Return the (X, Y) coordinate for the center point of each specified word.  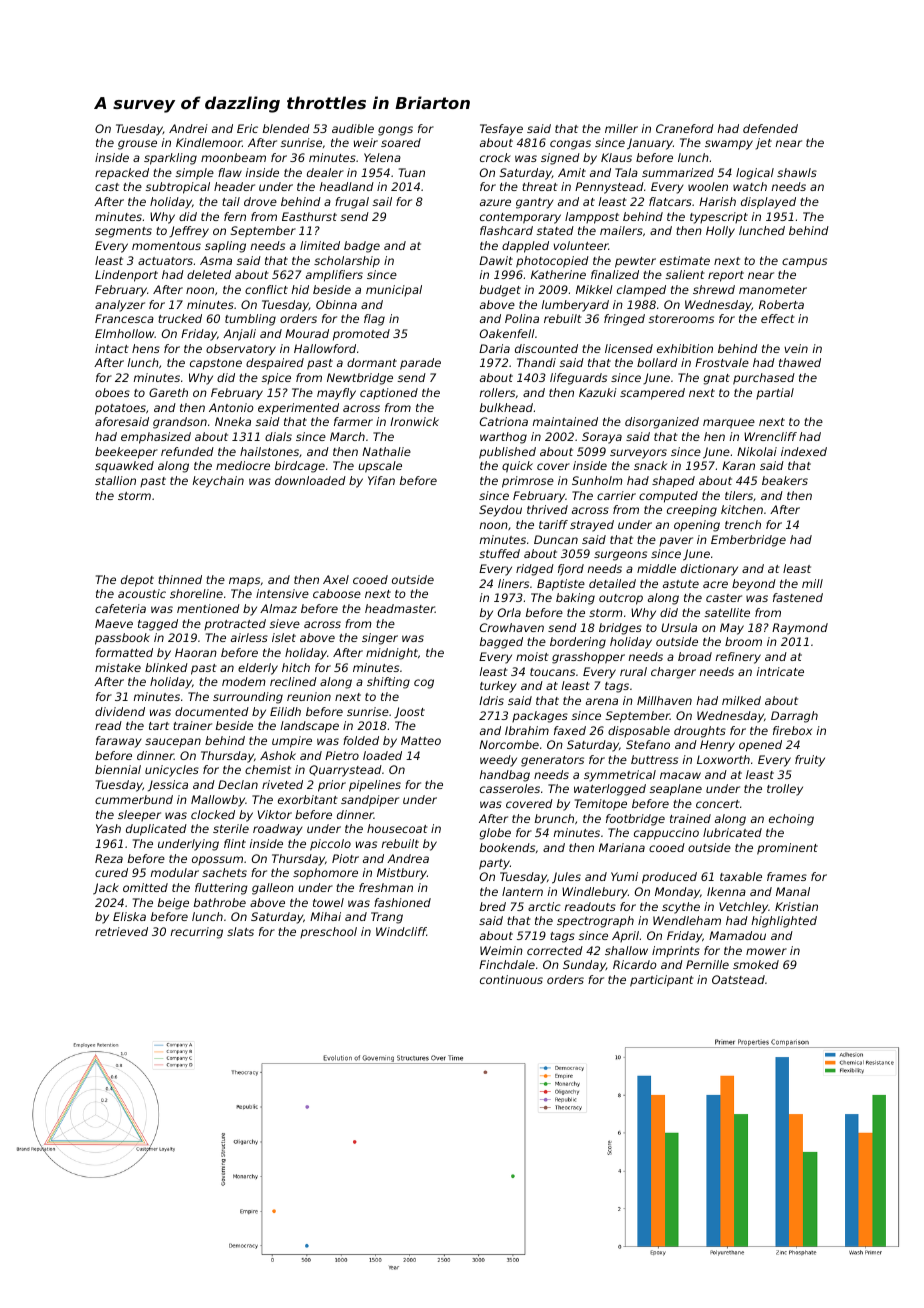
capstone (216, 364)
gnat (717, 379)
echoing (791, 820)
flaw (230, 172)
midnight (392, 654)
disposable (639, 731)
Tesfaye (501, 130)
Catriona (504, 421)
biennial (118, 769)
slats (240, 931)
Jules (566, 878)
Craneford (685, 128)
